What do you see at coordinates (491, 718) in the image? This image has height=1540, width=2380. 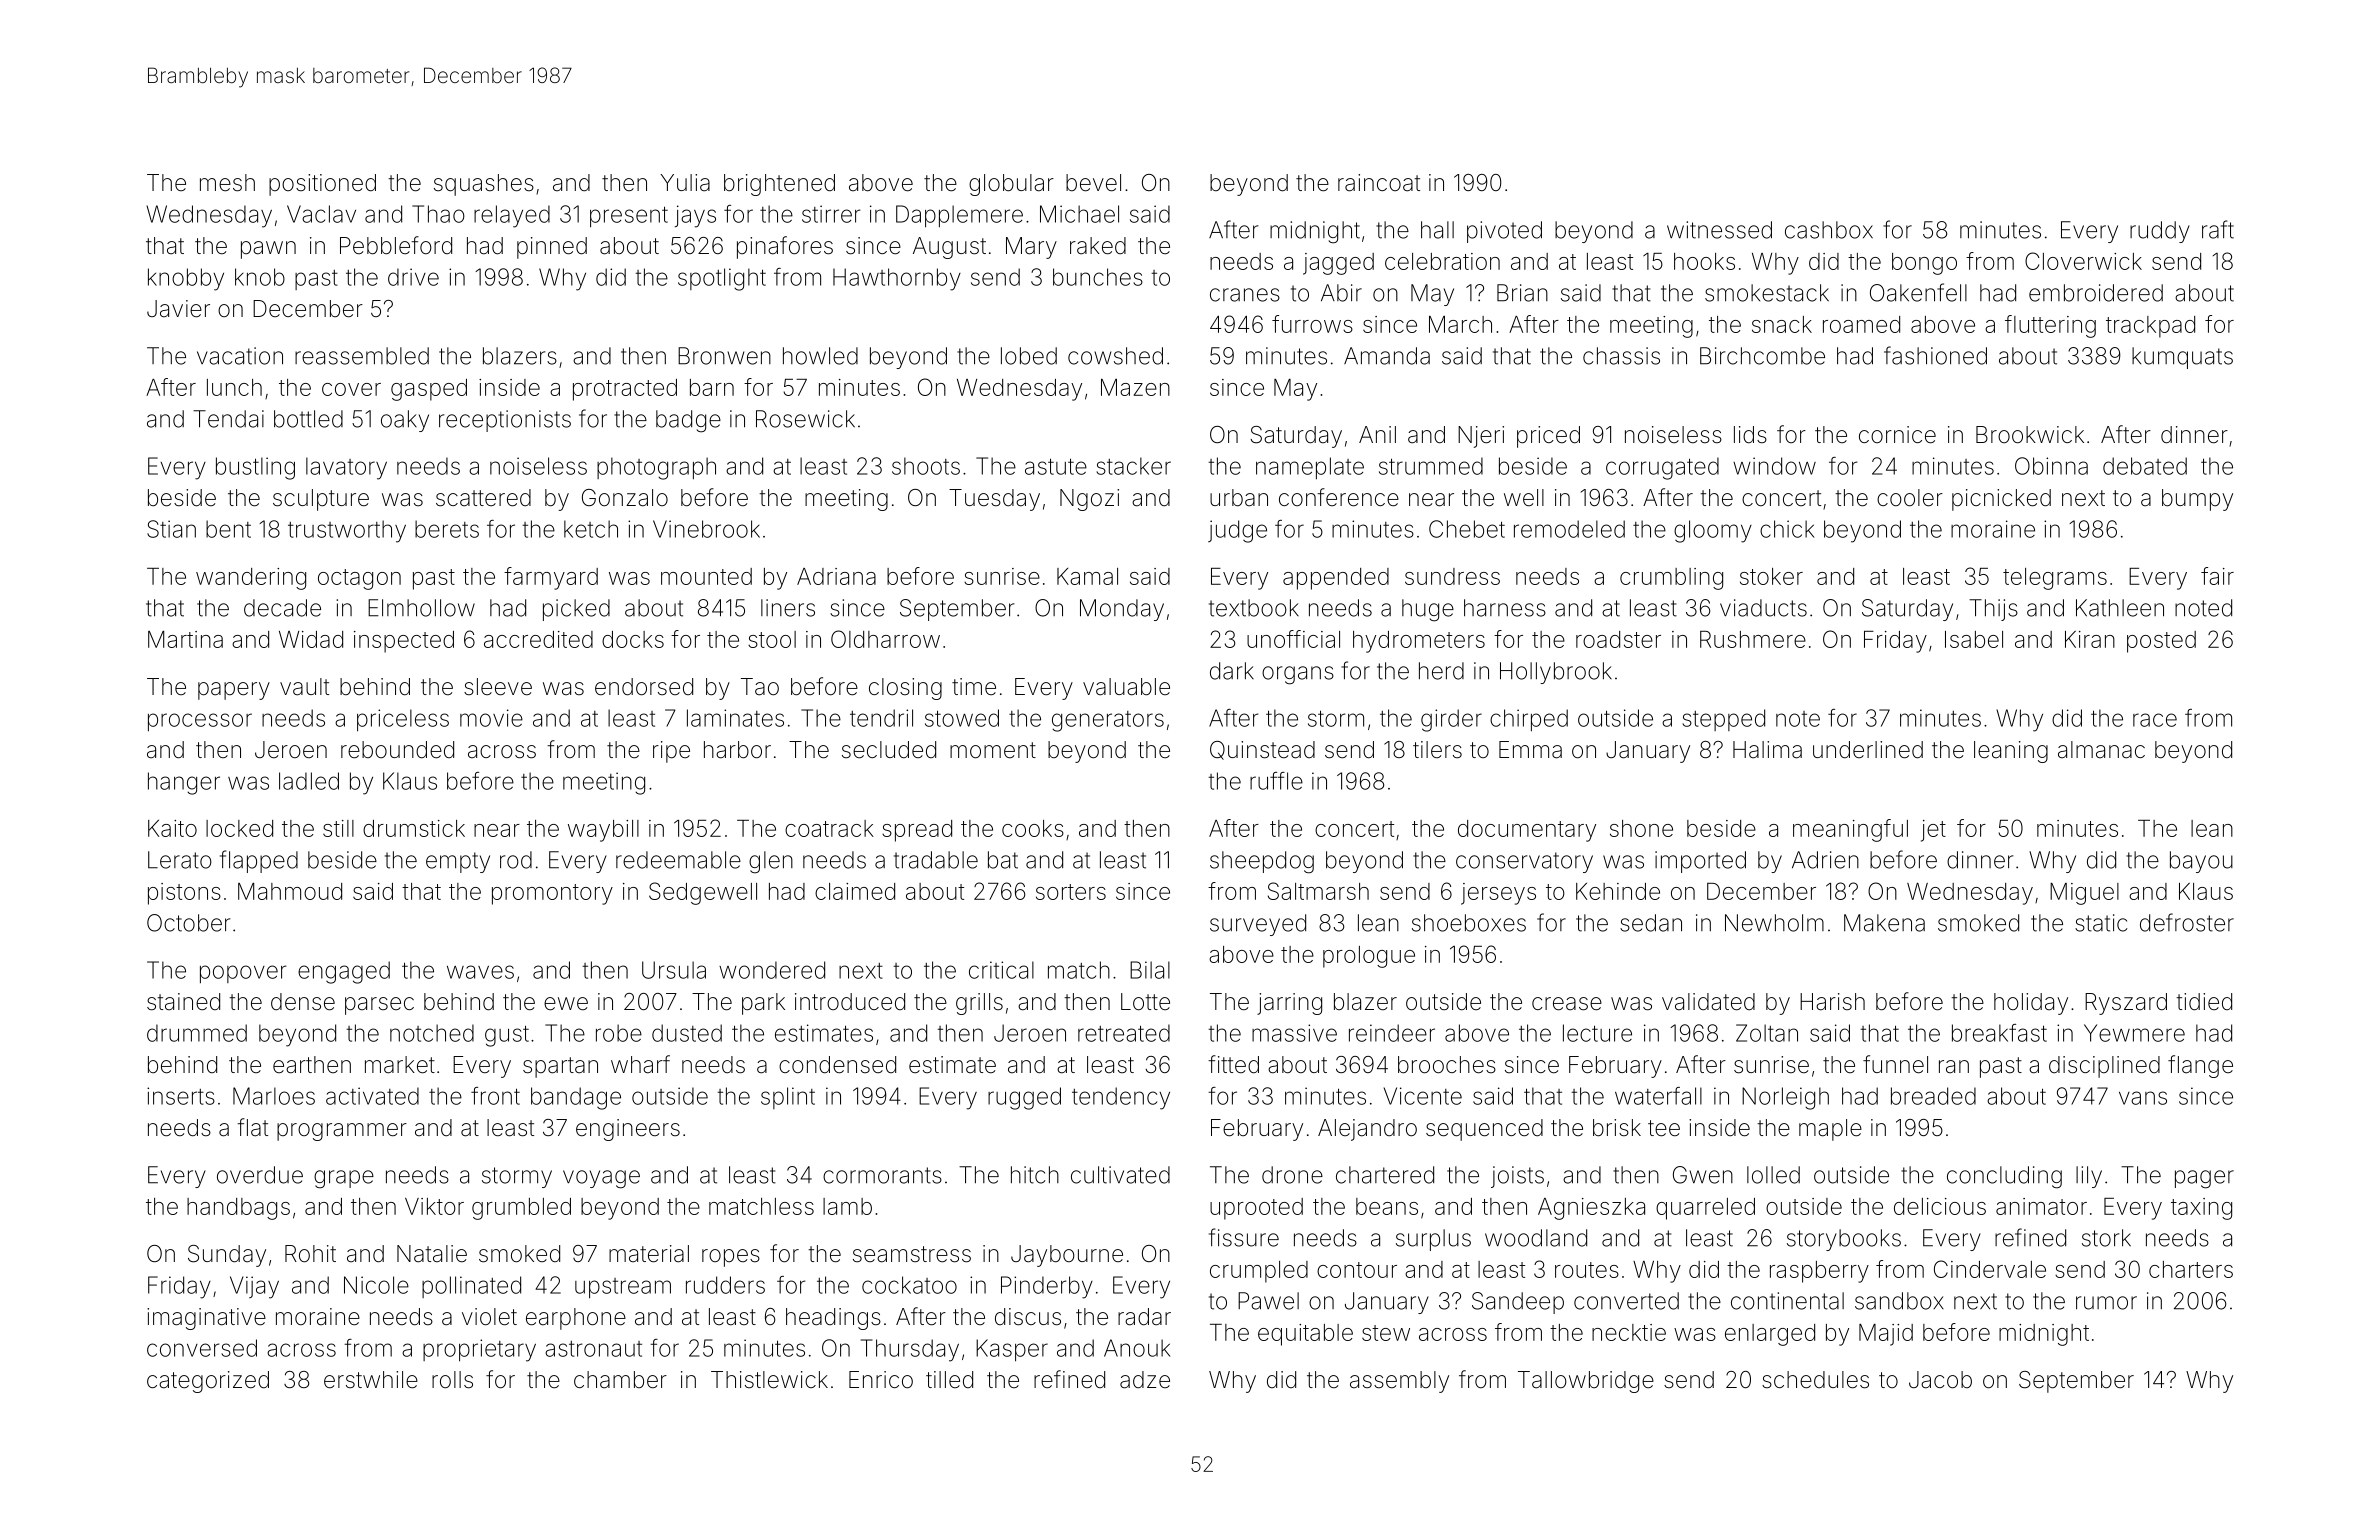 I see `movie` at bounding box center [491, 718].
